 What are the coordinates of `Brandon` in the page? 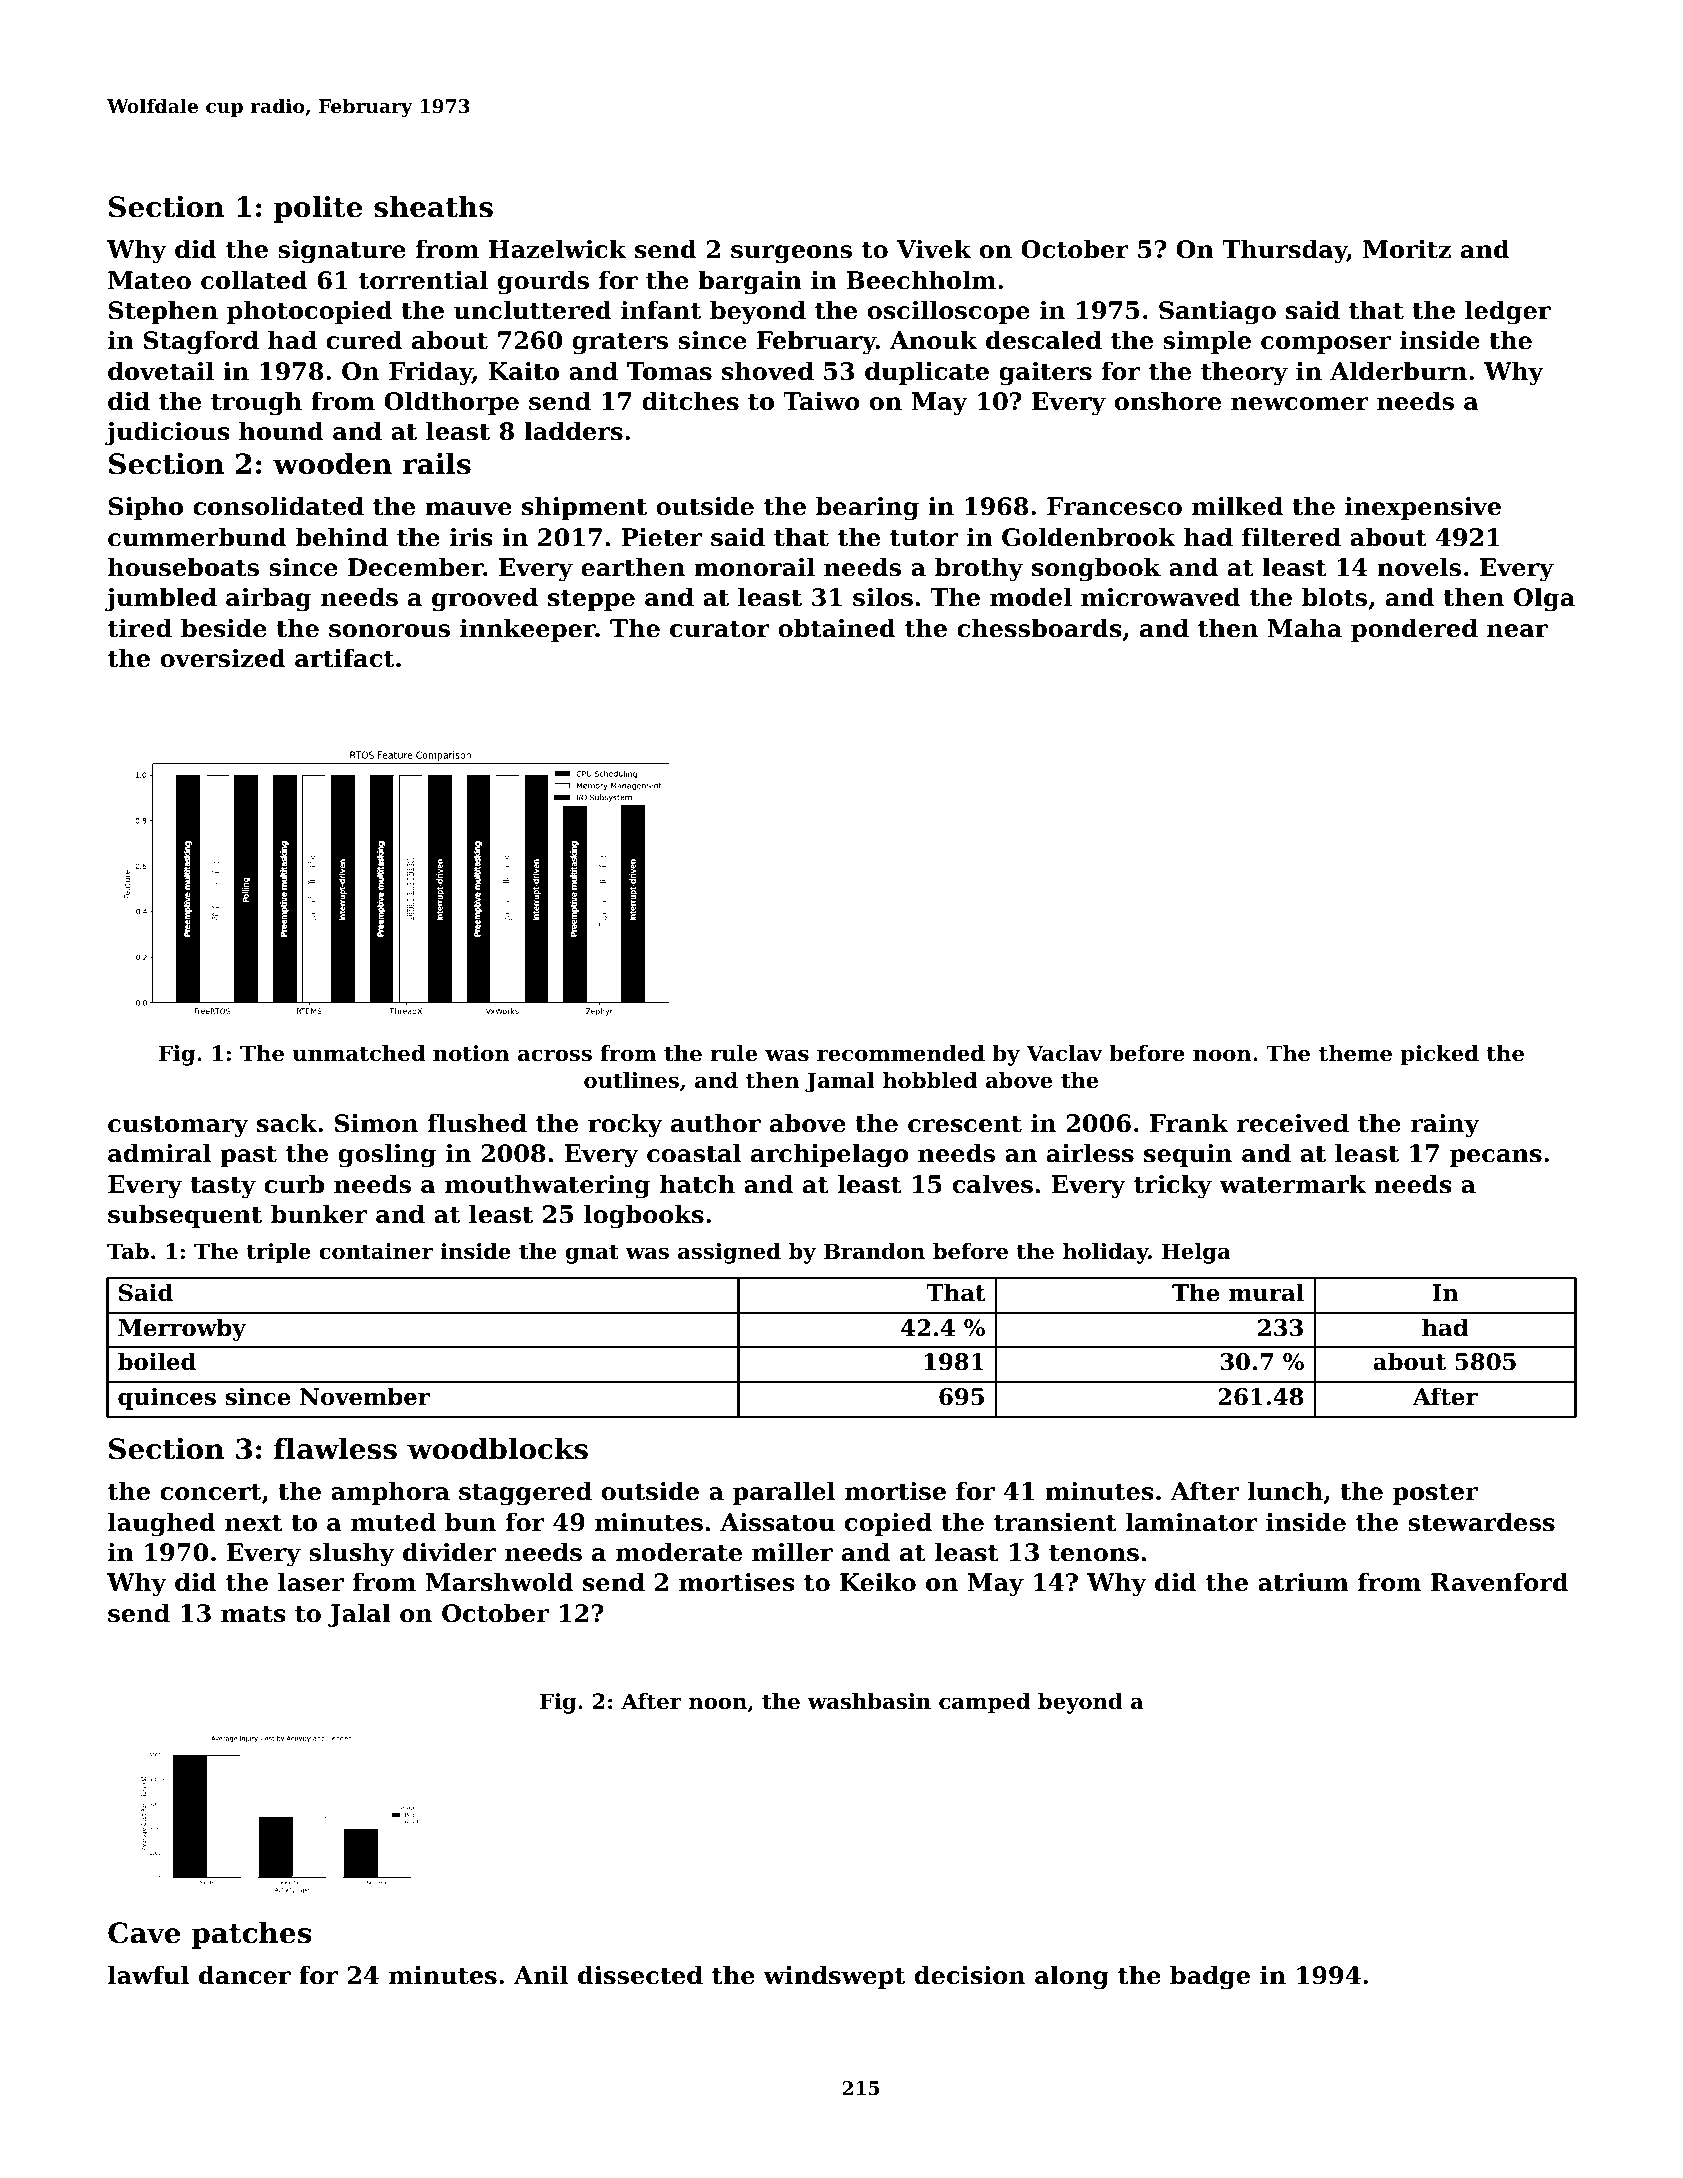 It's located at (874, 1251).
